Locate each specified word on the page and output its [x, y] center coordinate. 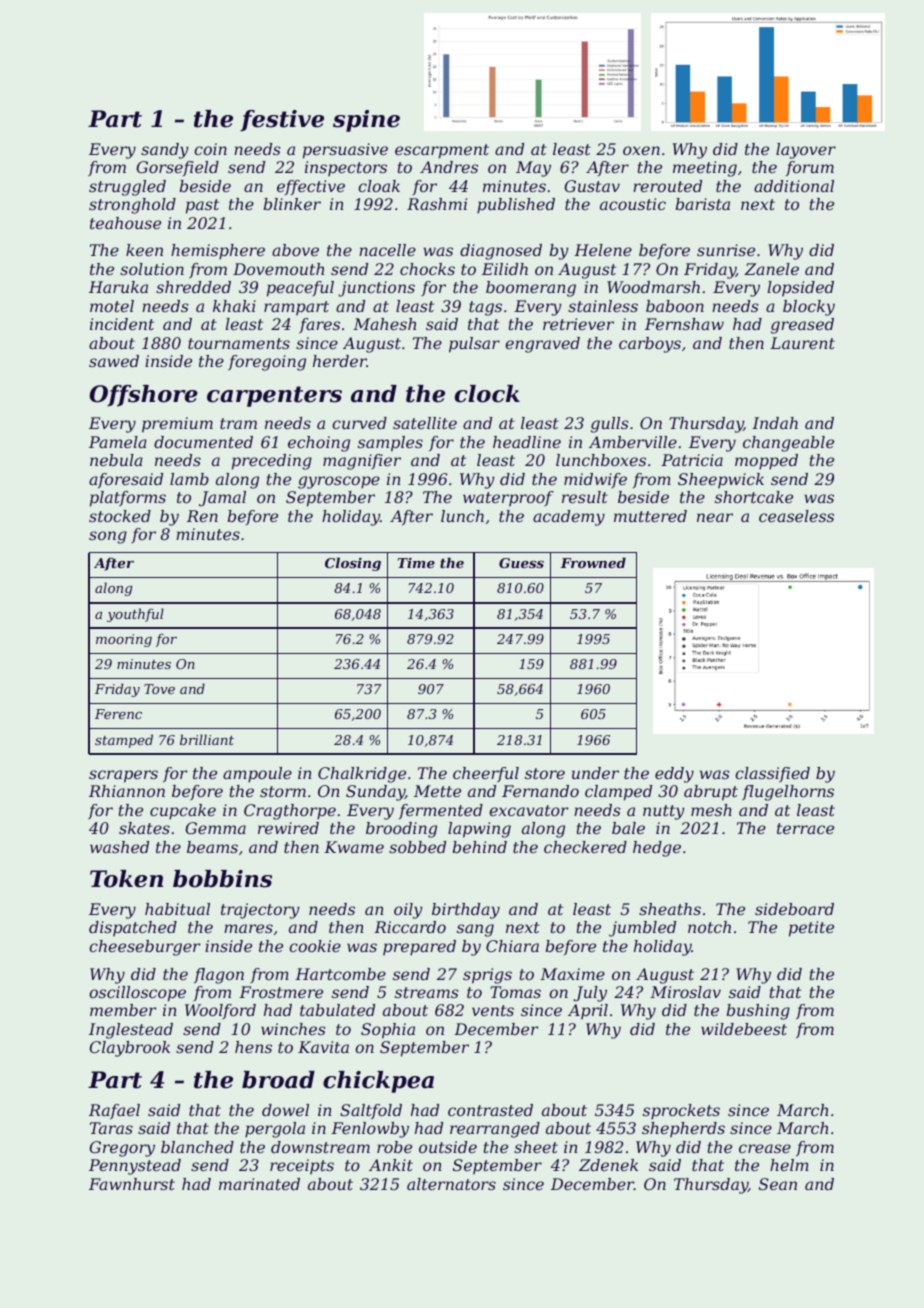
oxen [641, 150]
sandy [165, 151]
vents [493, 1010]
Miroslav [685, 992]
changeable [788, 444]
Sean [778, 1184]
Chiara [512, 946]
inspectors [346, 168]
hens [253, 1047]
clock [487, 394]
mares [248, 928]
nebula [116, 460]
